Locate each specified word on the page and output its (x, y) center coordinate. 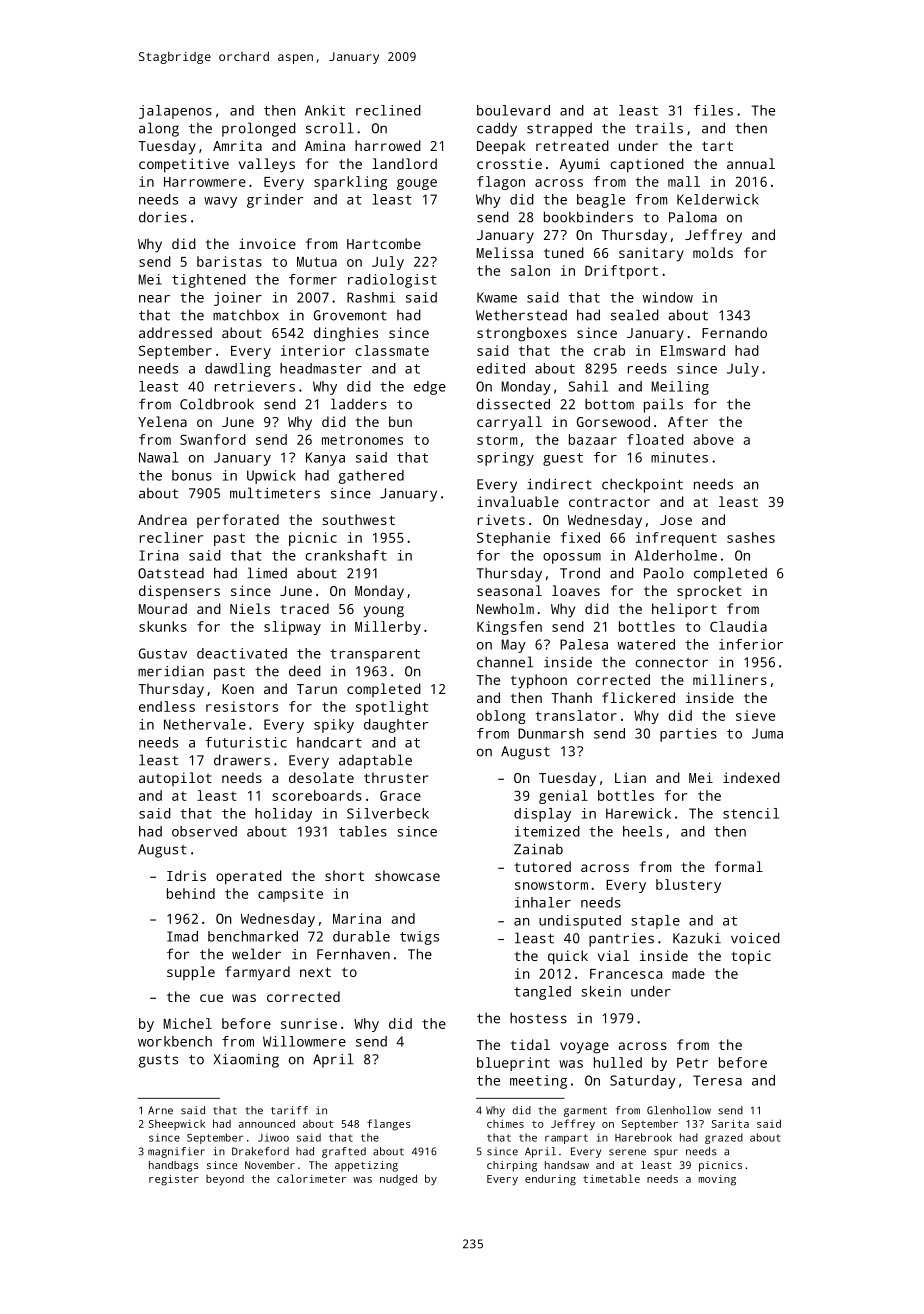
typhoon (538, 681)
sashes (751, 537)
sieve (755, 715)
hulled (618, 1062)
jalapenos (175, 112)
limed (267, 573)
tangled (542, 993)
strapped (559, 130)
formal (739, 866)
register (174, 1180)
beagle (601, 201)
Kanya (325, 459)
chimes (505, 1124)
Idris (186, 875)
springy (505, 459)
